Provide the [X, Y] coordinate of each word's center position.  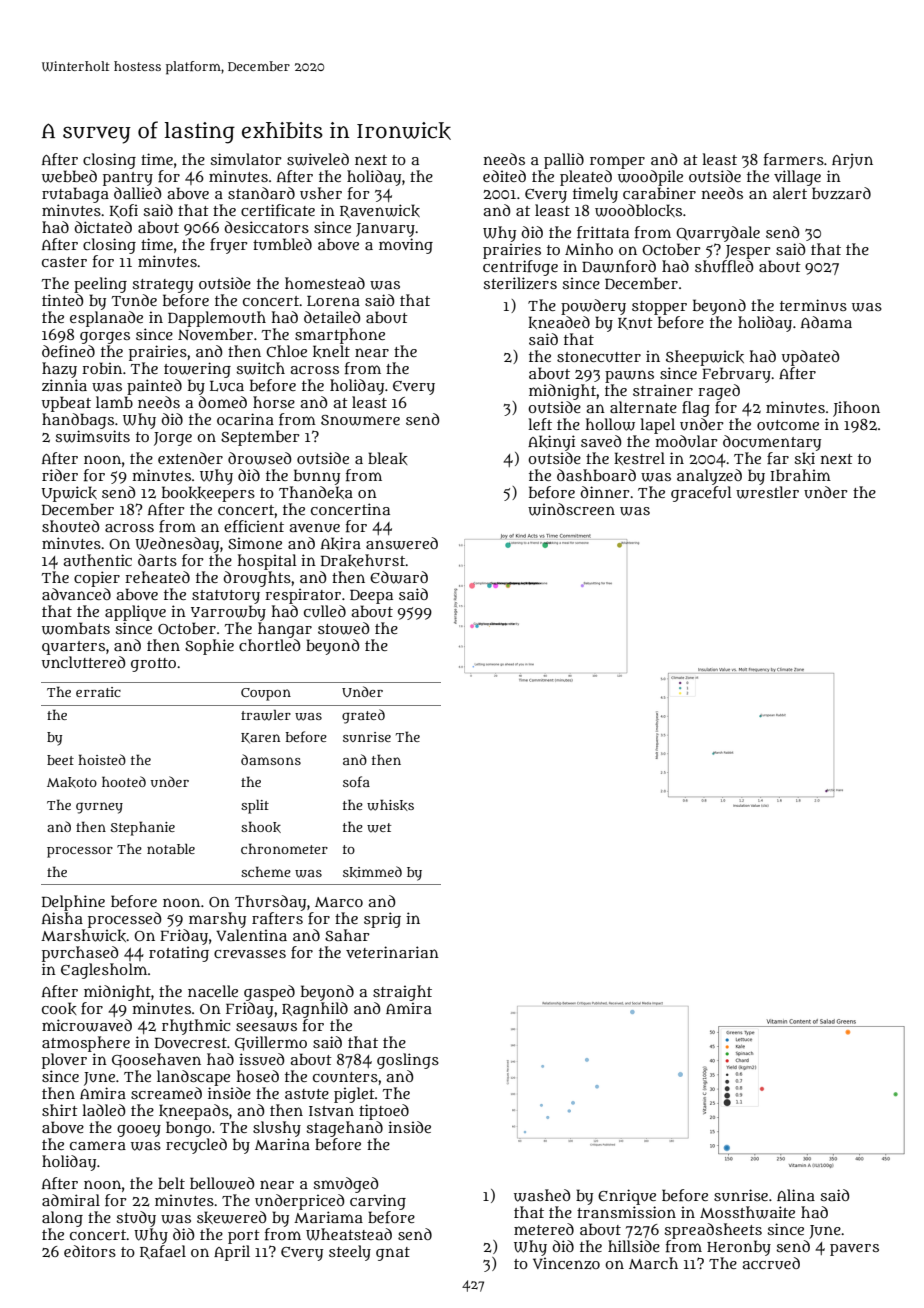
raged [719, 392]
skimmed [372, 872]
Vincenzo [566, 1263]
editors [90, 1251]
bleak [387, 458]
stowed [344, 628]
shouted [71, 526]
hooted [124, 781]
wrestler [767, 492]
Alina [796, 1195]
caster [64, 262]
